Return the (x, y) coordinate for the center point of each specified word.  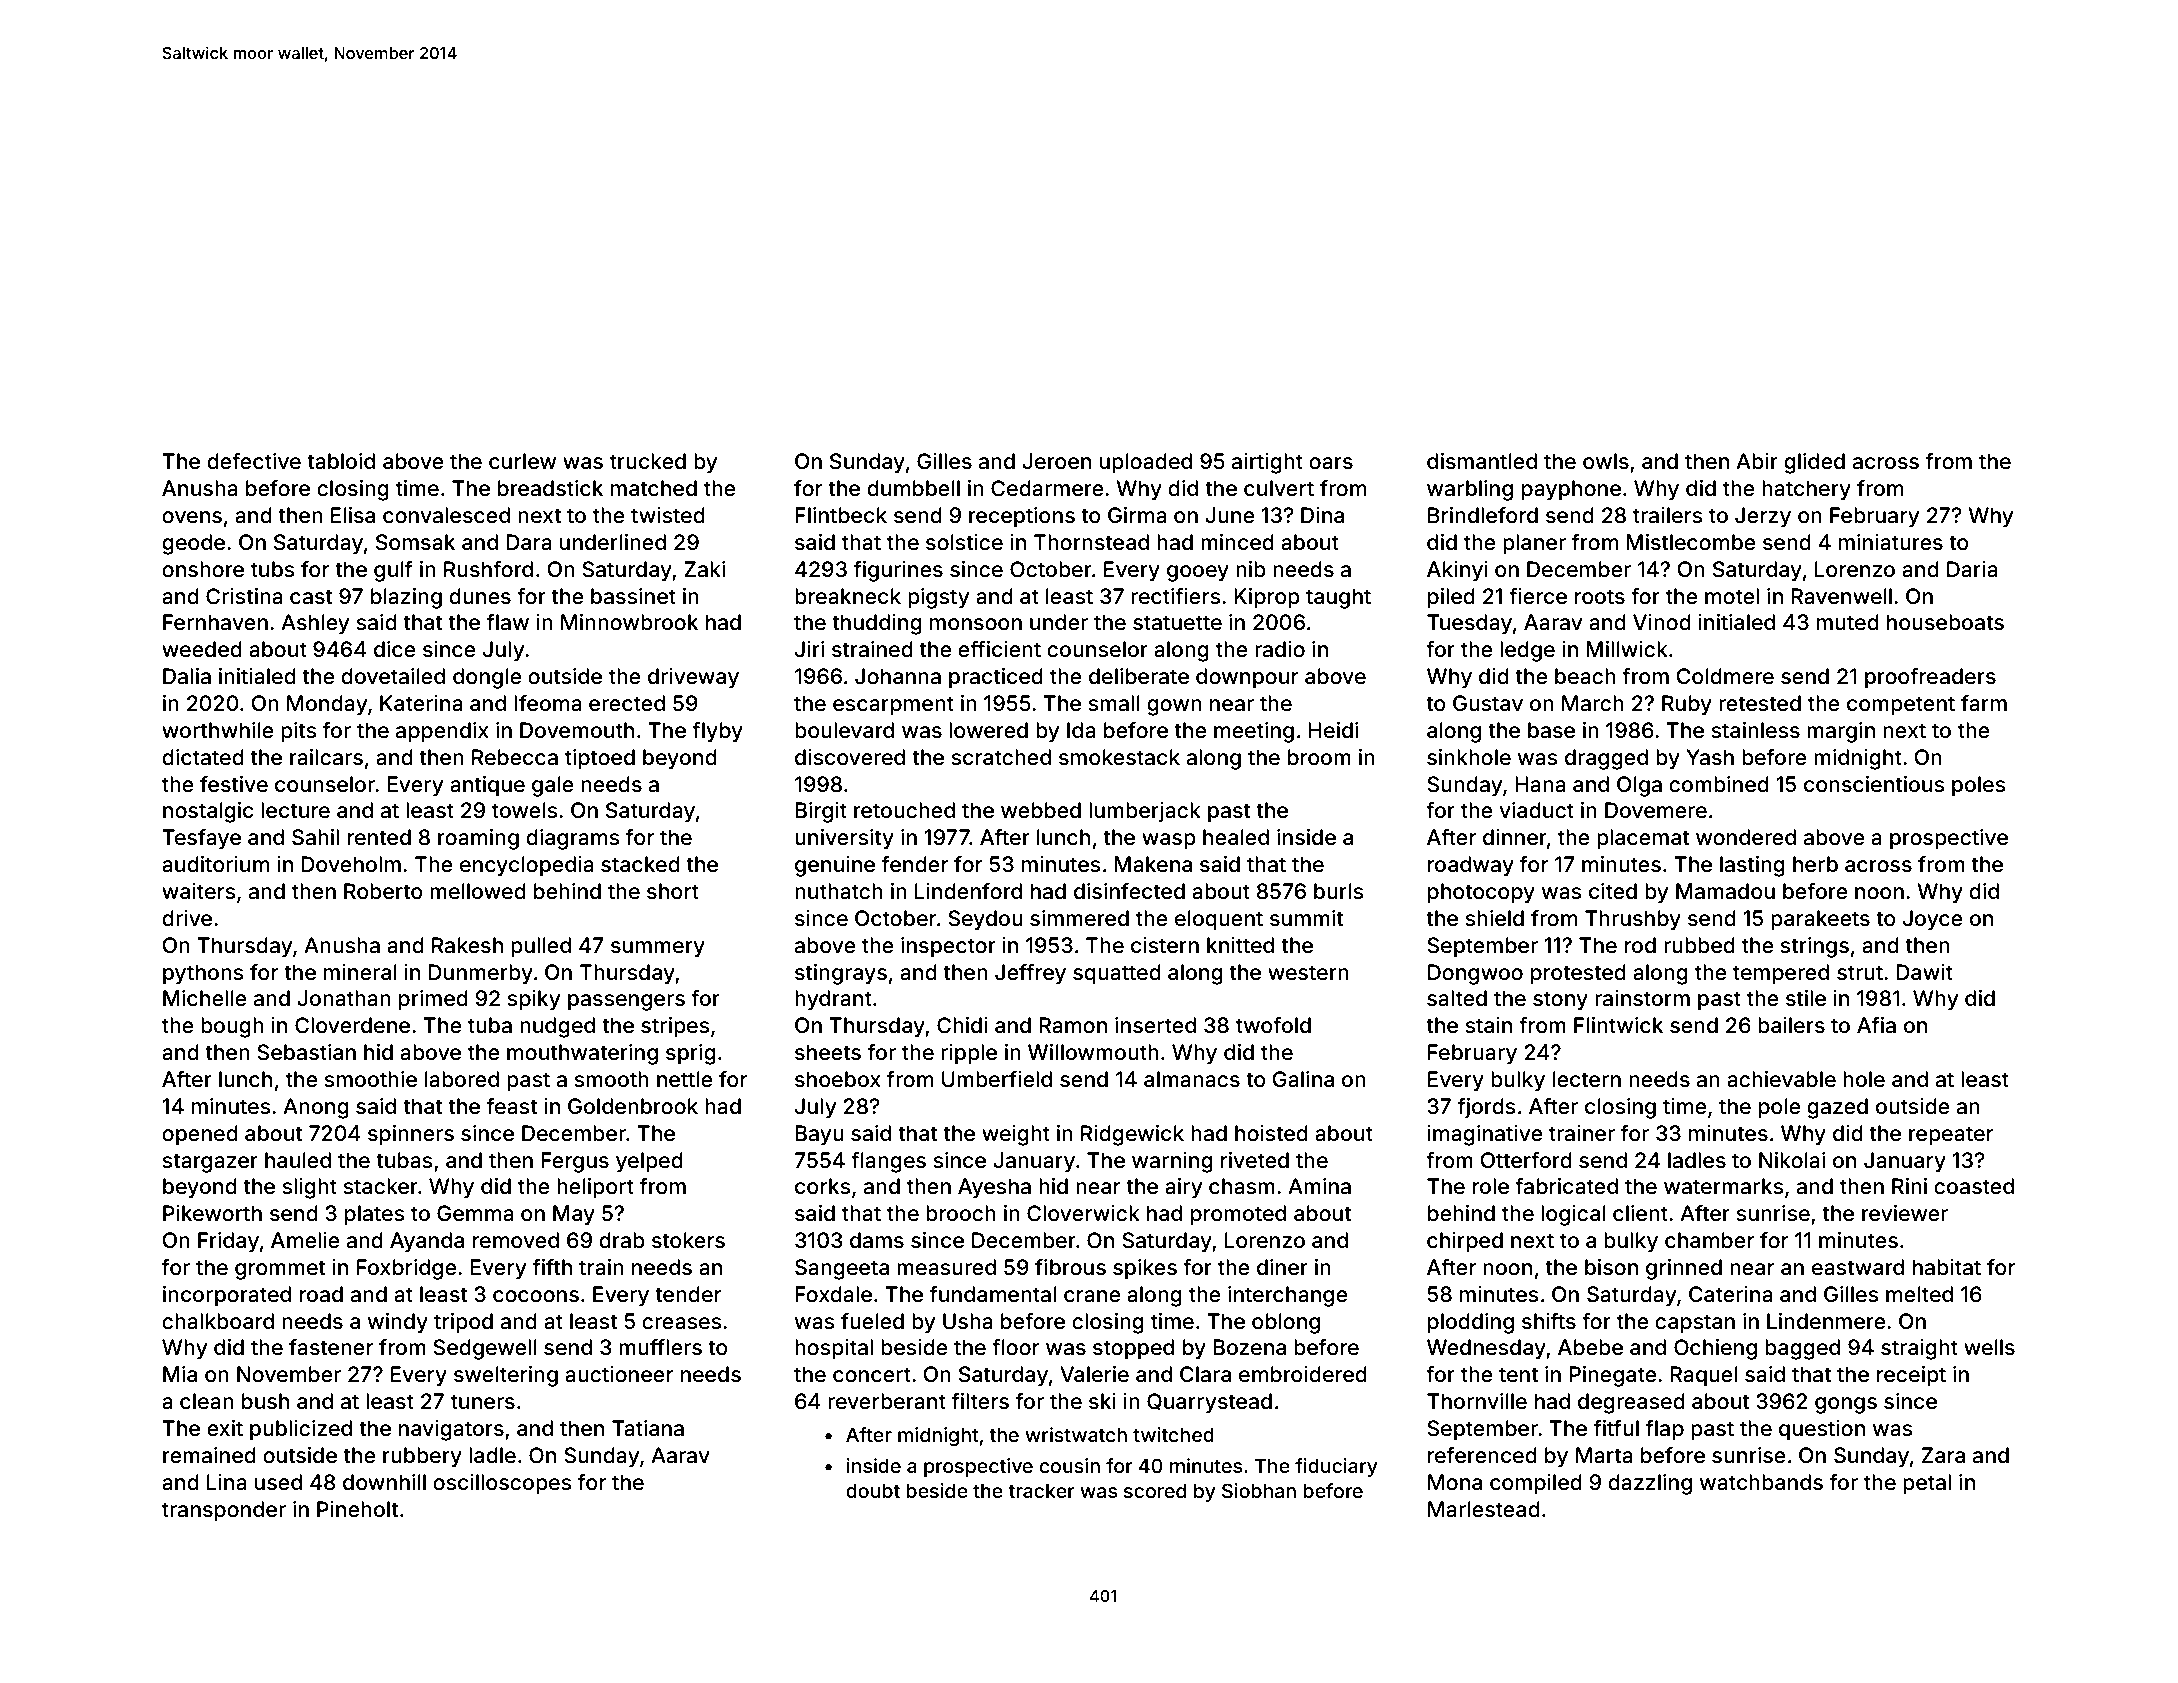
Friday (228, 1242)
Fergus (575, 1162)
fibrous (1070, 1267)
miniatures (1891, 542)
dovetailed (393, 676)
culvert (1279, 488)
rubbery (422, 1457)
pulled (541, 947)
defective (254, 461)
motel (1732, 596)
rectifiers (1176, 596)
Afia (1876, 1025)
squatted (1117, 974)
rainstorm (1642, 998)
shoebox (838, 1079)
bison (1611, 1267)
